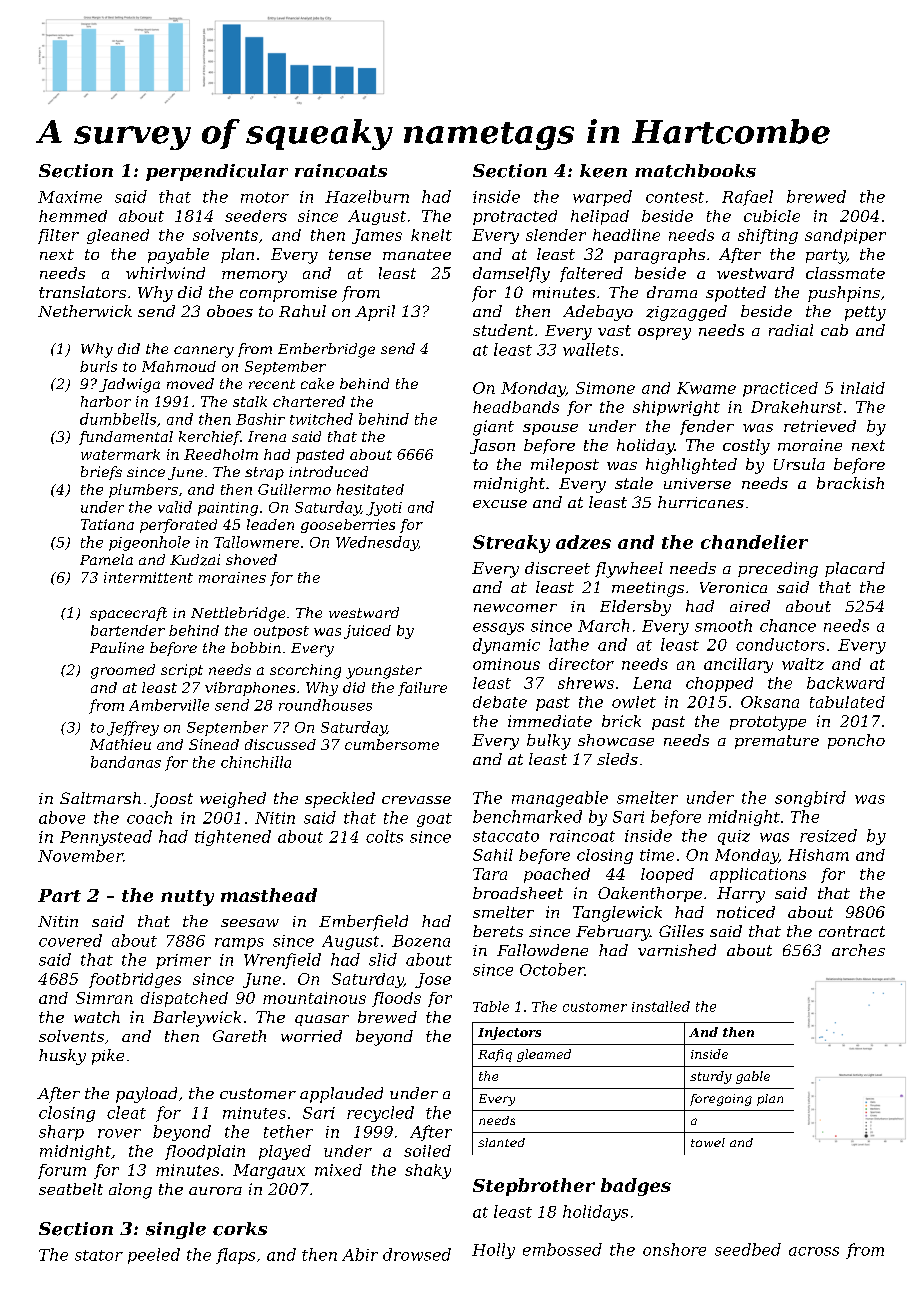  I want to click on Streaky, so click(511, 544).
